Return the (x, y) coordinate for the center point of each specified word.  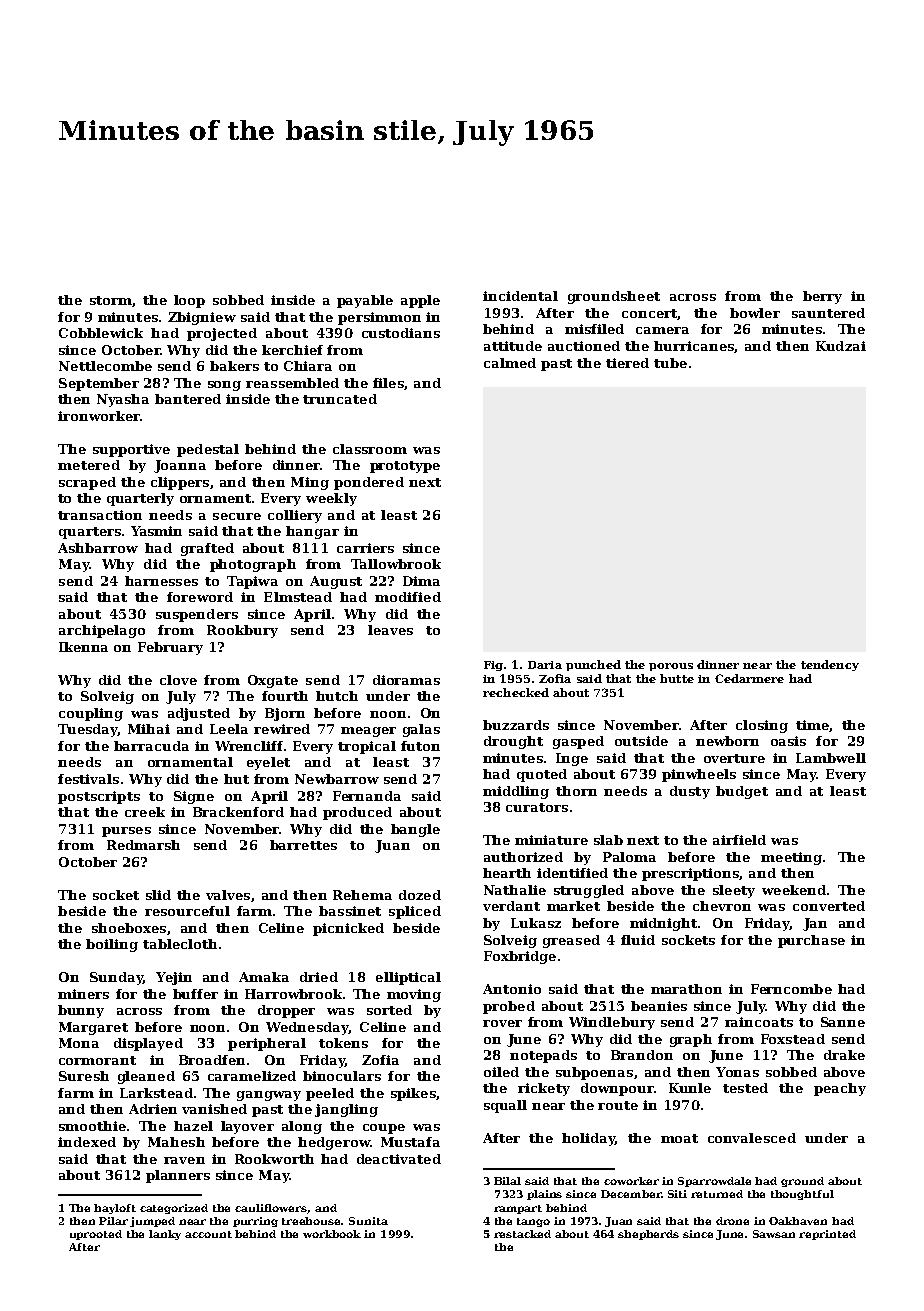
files (388, 383)
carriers (365, 548)
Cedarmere (749, 678)
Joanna (180, 466)
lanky (165, 1235)
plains (544, 1195)
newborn (727, 741)
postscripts (99, 797)
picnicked (348, 929)
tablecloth (180, 944)
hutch (337, 696)
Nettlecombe (105, 366)
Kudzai (841, 346)
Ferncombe (791, 989)
